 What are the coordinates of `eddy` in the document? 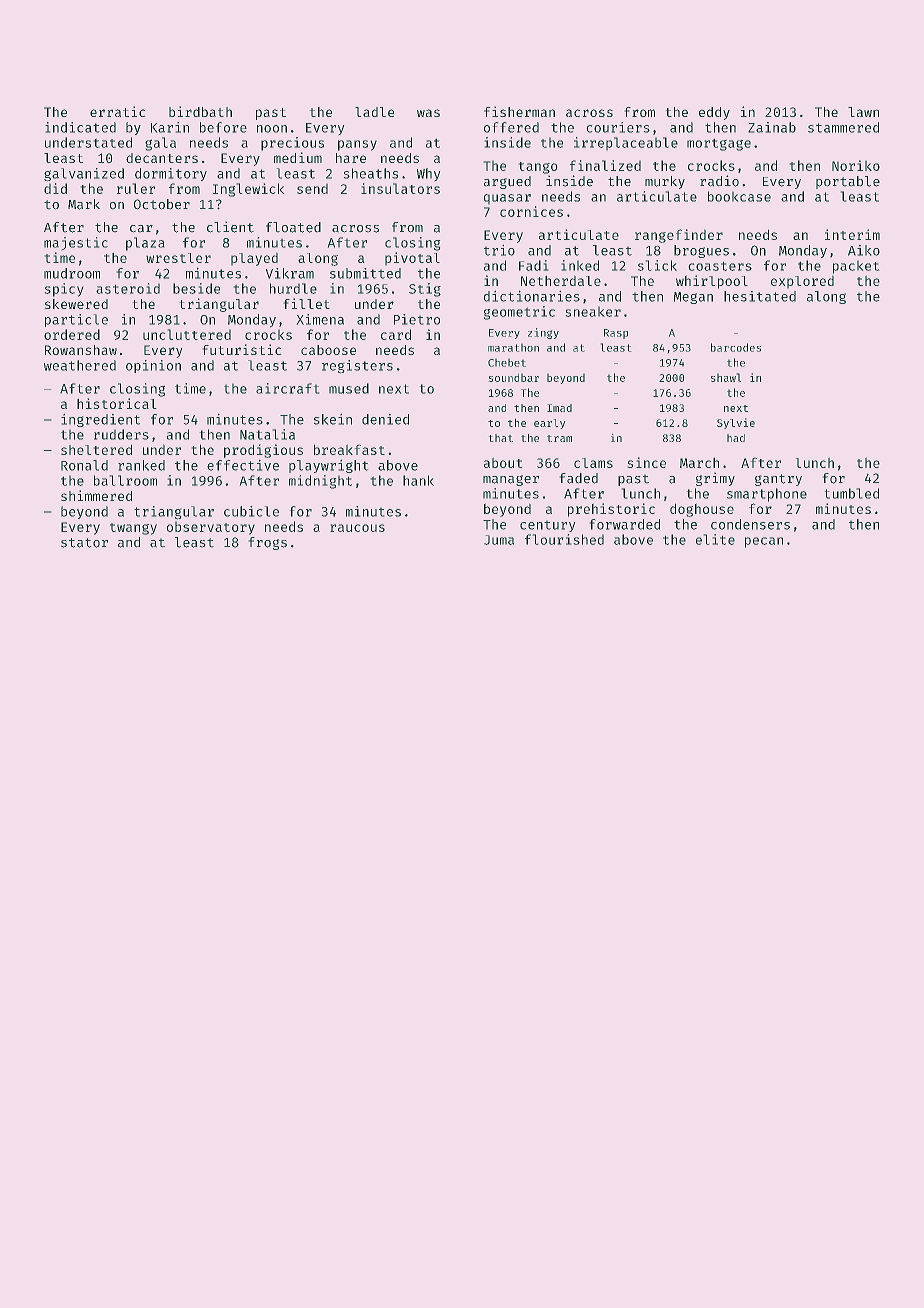 It's located at (714, 113).
